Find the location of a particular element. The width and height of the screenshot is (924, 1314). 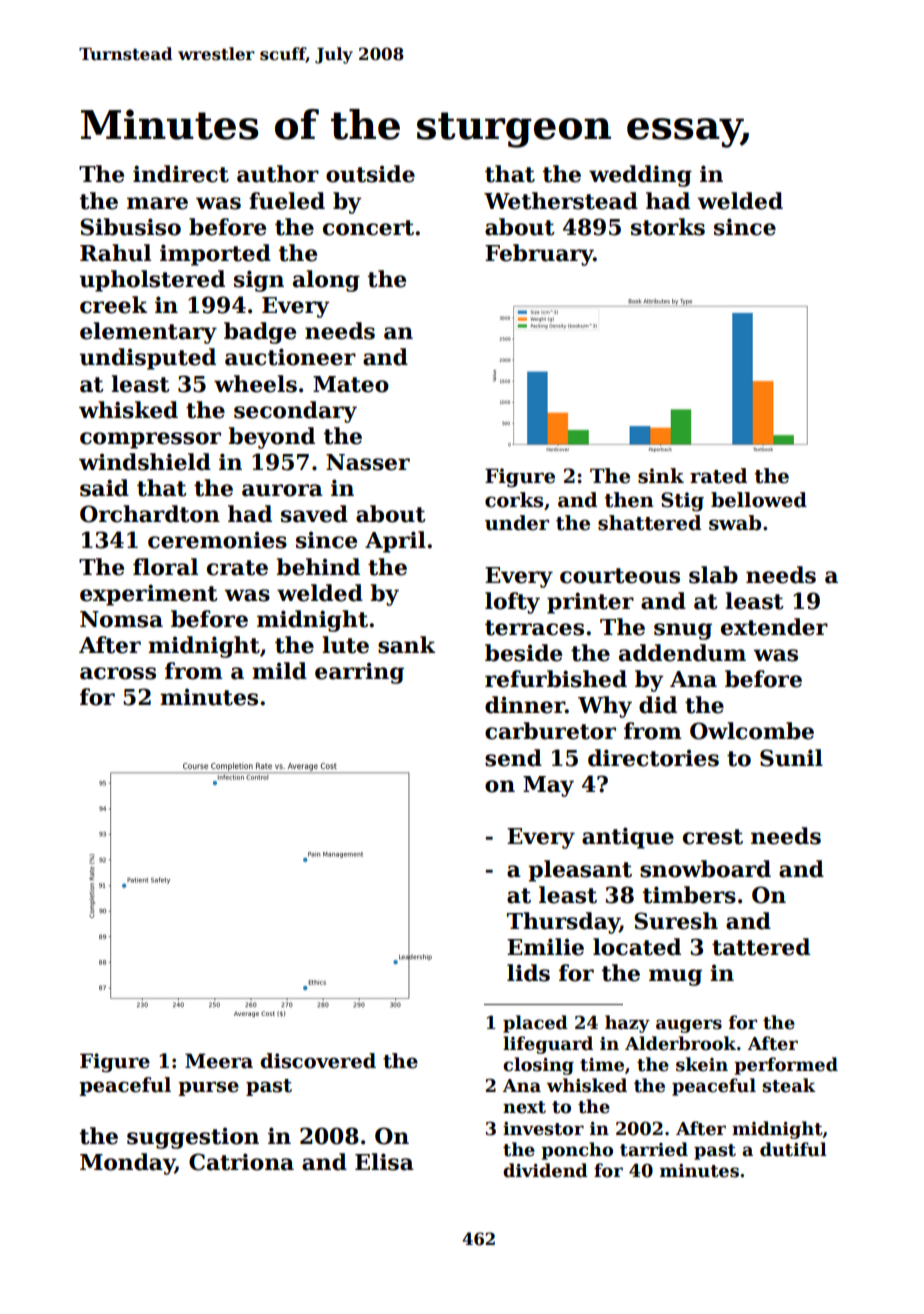

Nomsa is located at coordinates (121, 619).
